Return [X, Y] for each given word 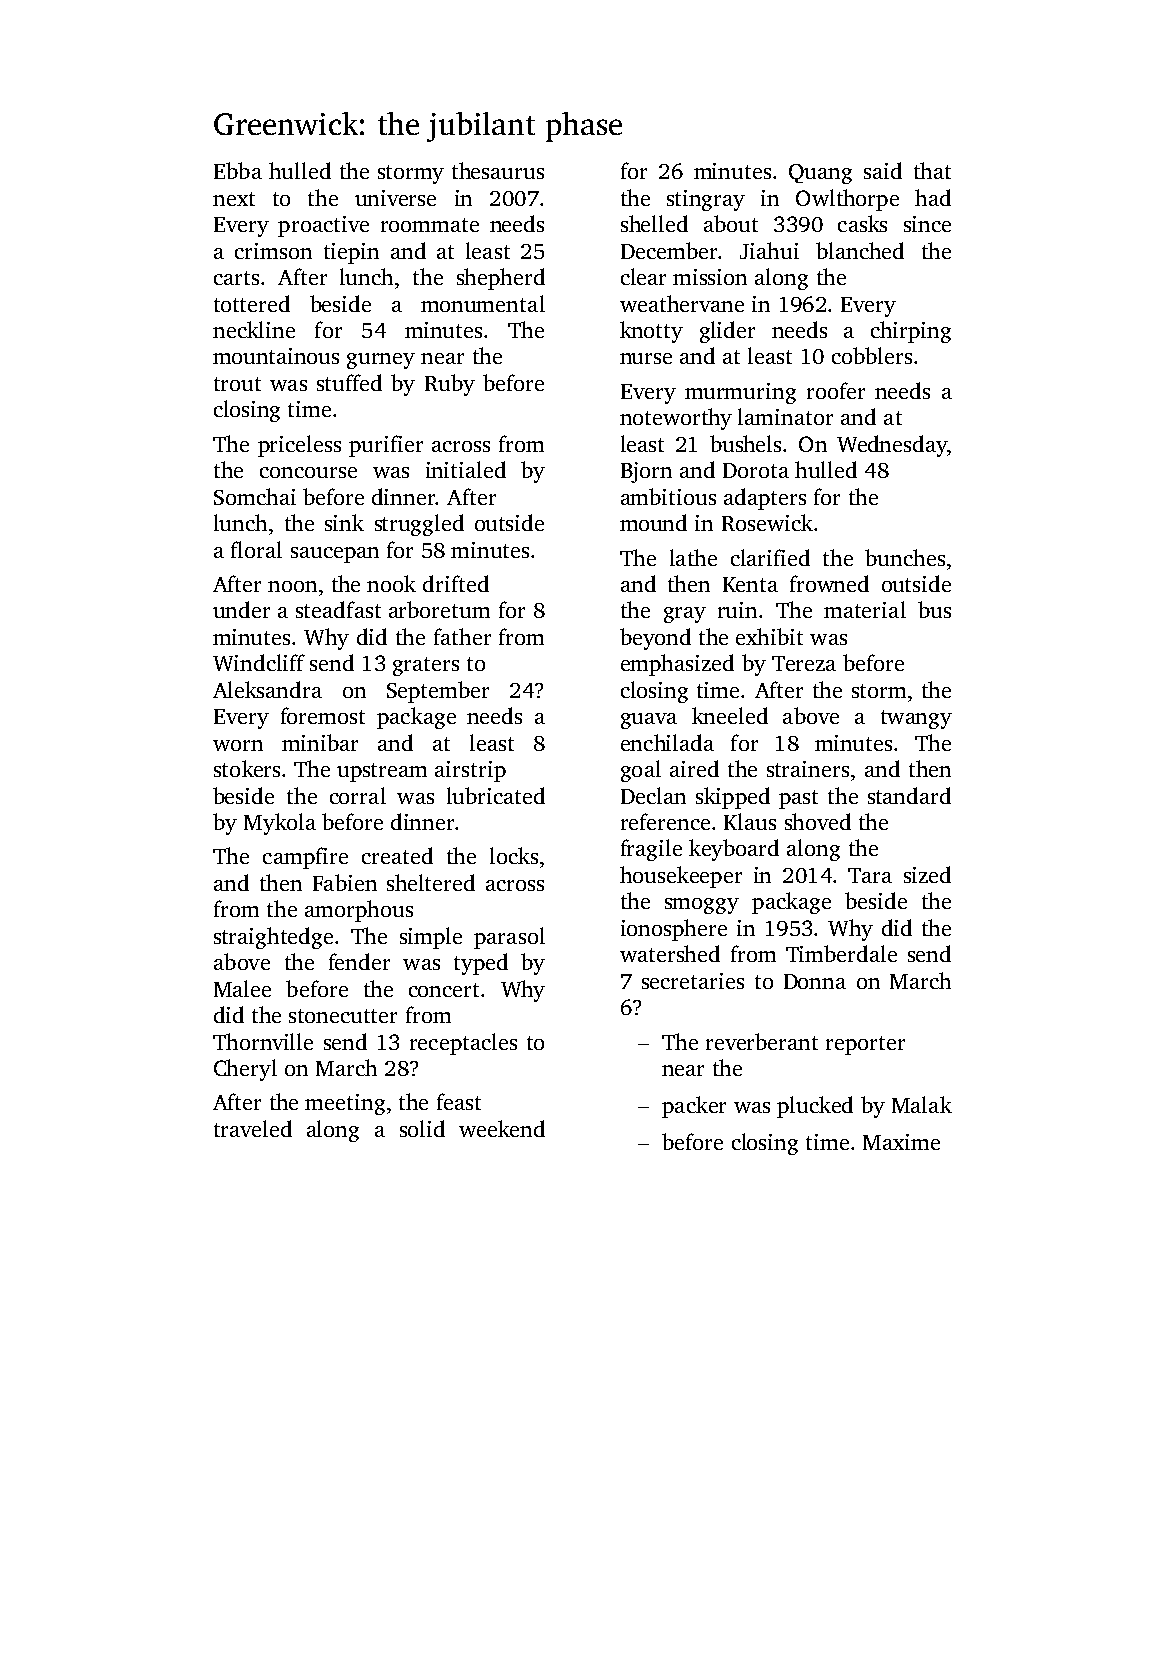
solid [422, 1128]
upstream [382, 772]
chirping [911, 332]
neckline [254, 329]
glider [727, 332]
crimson [273, 251]
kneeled [730, 715]
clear [643, 276]
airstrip [470, 771]
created [397, 855]
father [462, 636]
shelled [654, 223]
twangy [916, 719]
